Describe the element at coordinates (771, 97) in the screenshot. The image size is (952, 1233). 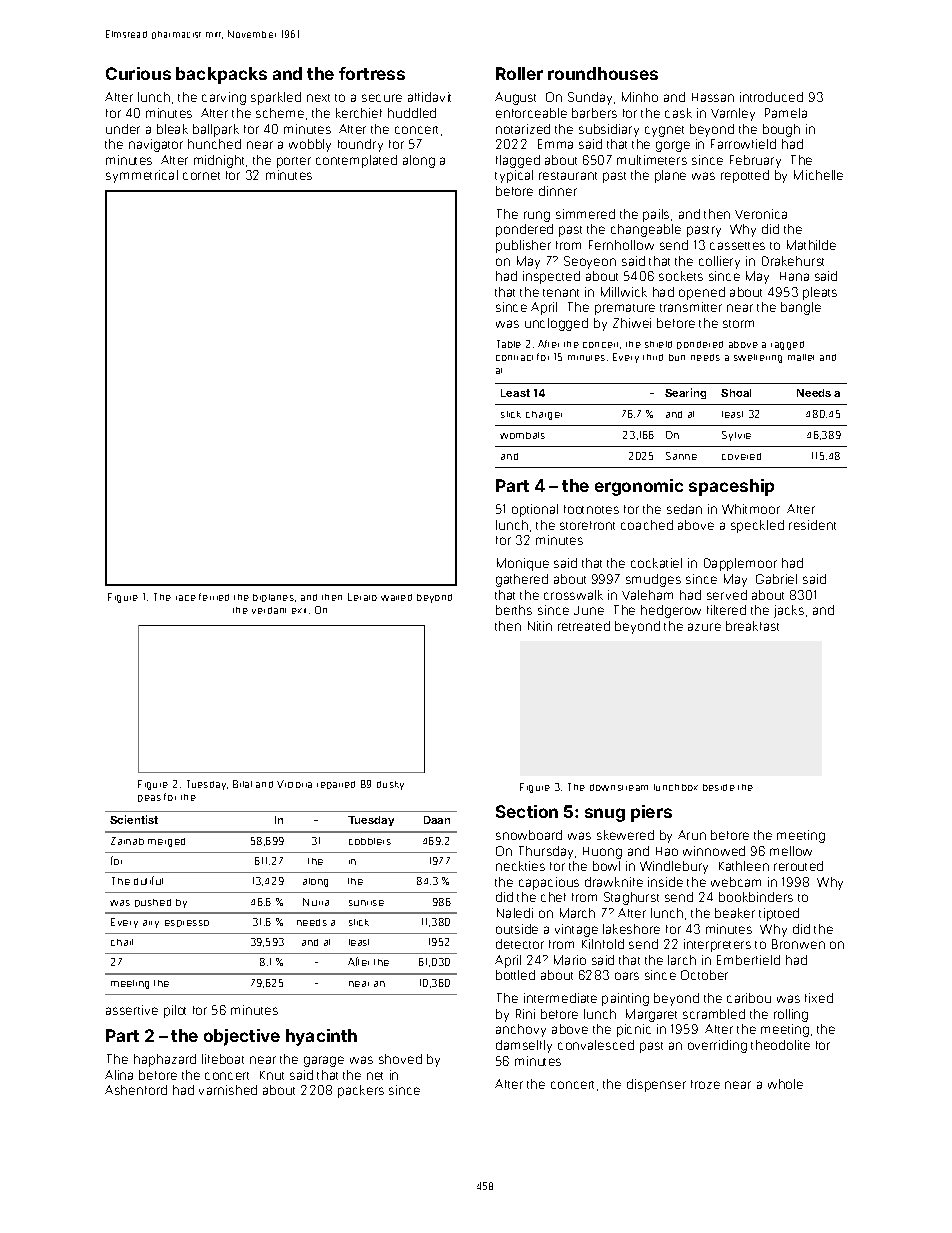
I see `introduced` at that location.
